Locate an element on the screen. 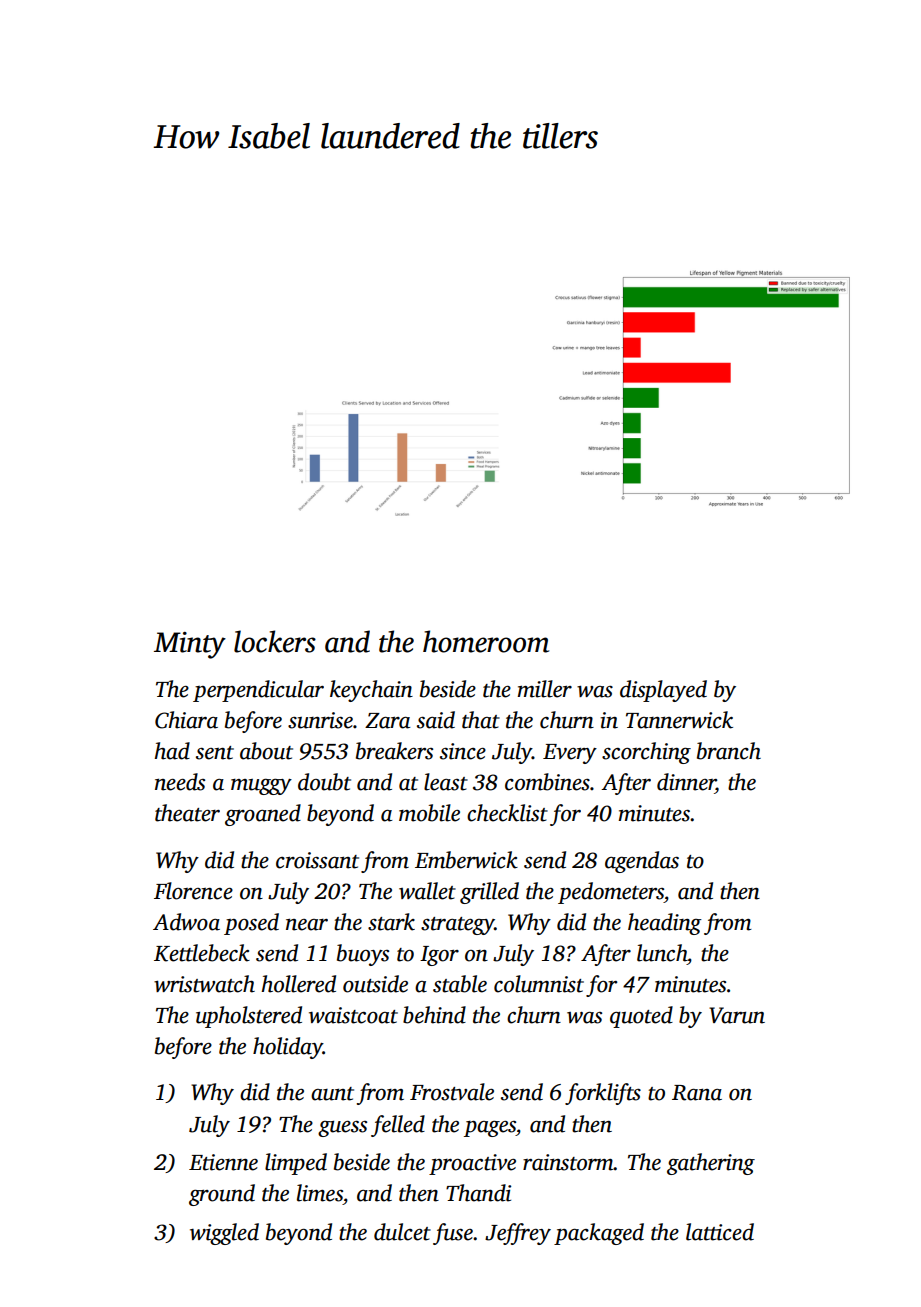  homeroom is located at coordinates (486, 641).
